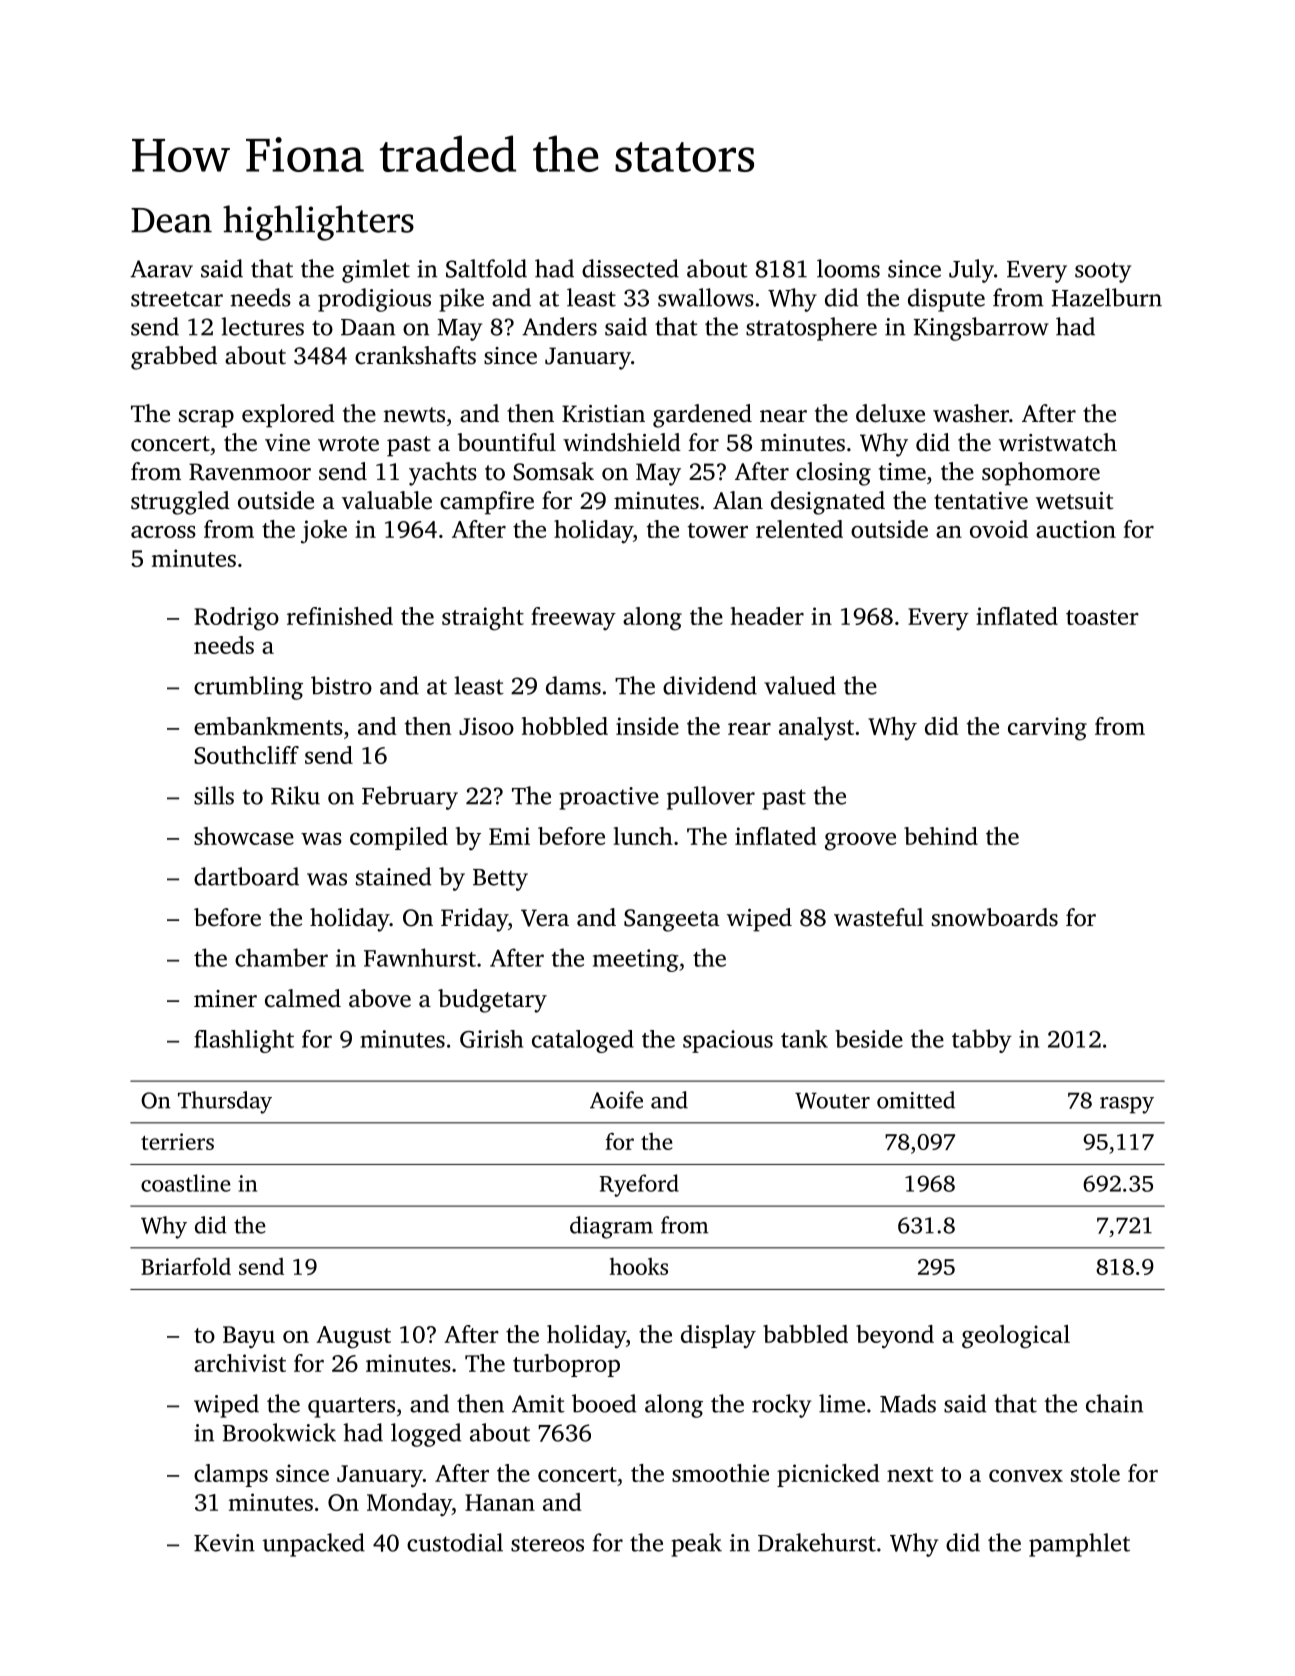 The image size is (1295, 1676). Describe the element at coordinates (630, 268) in the screenshot. I see `dissected` at that location.
